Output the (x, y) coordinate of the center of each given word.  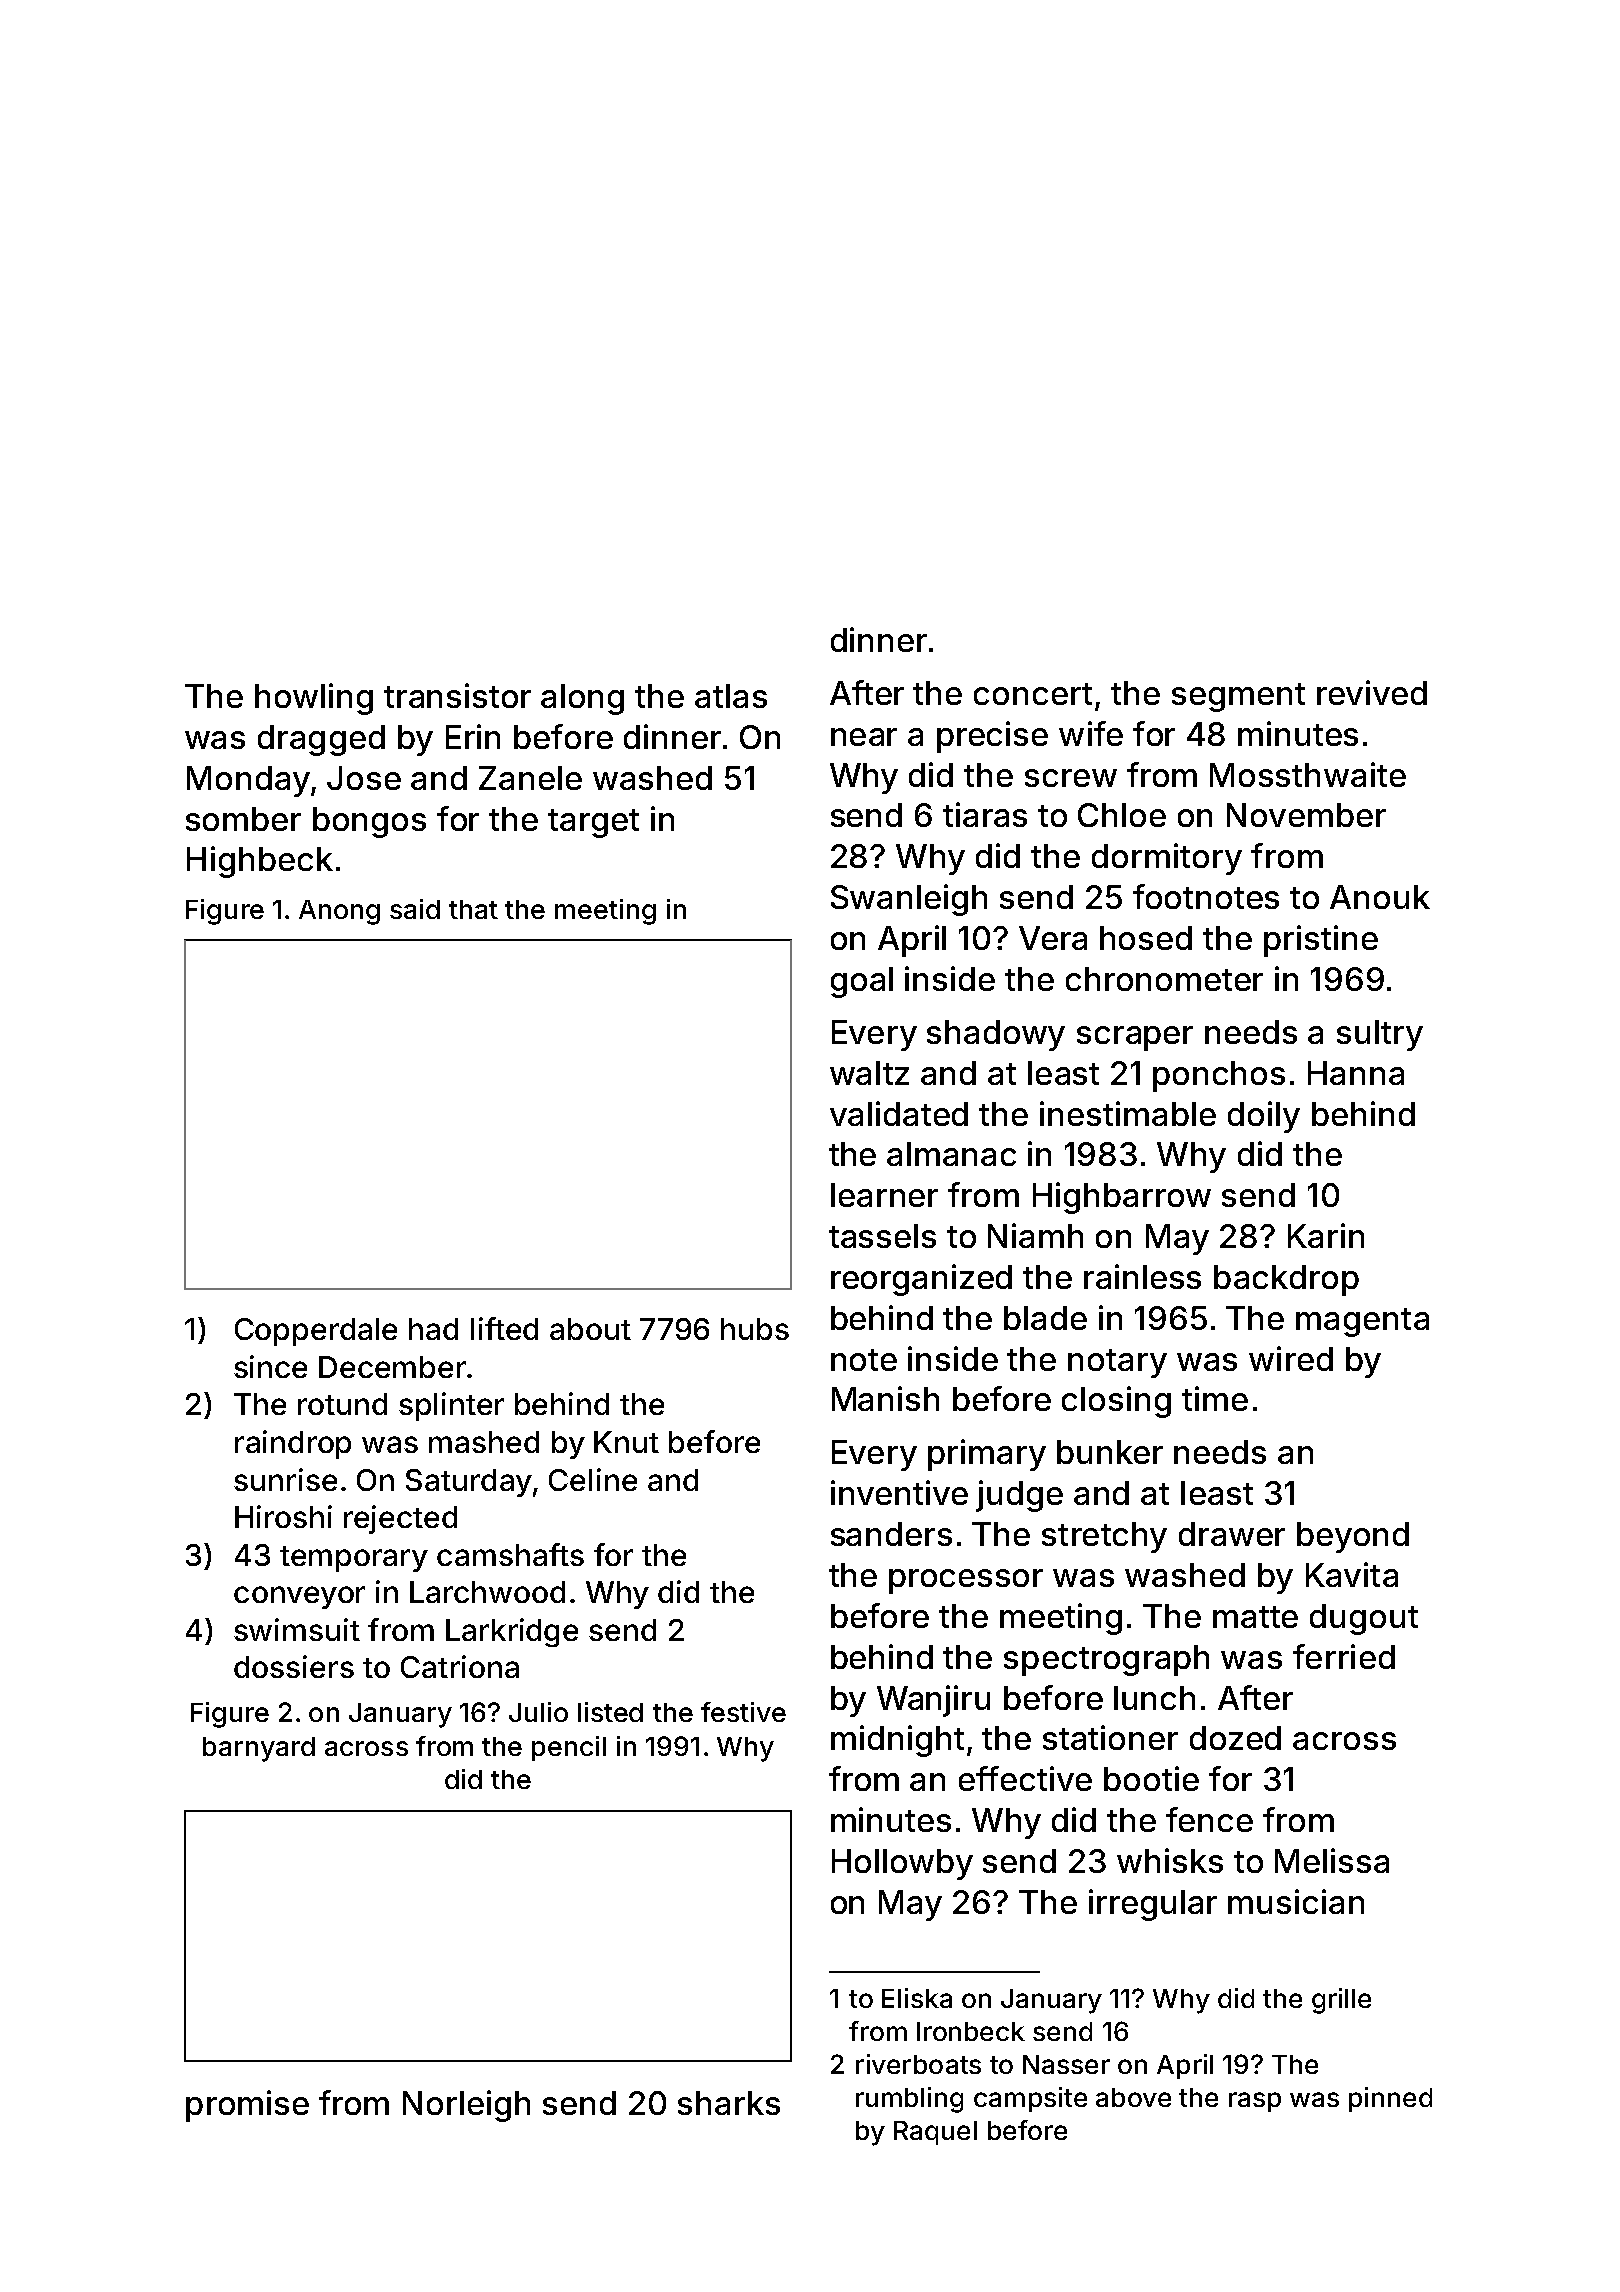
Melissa (1332, 1860)
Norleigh (466, 2106)
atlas (731, 696)
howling (314, 699)
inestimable (1128, 1113)
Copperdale (316, 1332)
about (590, 1329)
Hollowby (902, 1864)
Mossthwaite (1308, 774)
